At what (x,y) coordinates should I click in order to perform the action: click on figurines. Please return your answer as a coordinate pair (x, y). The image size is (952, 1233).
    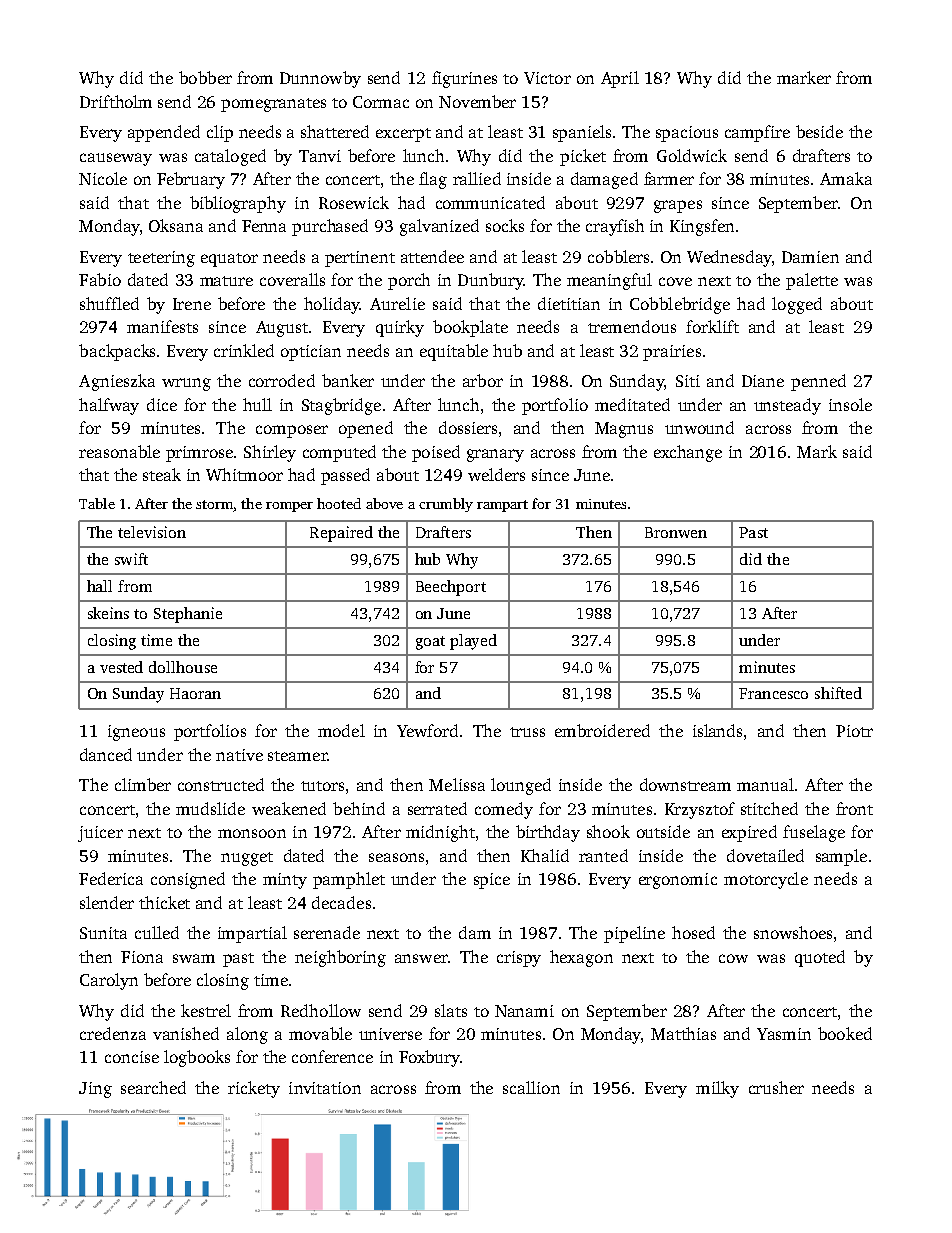
    Looking at the image, I should click on (464, 79).
